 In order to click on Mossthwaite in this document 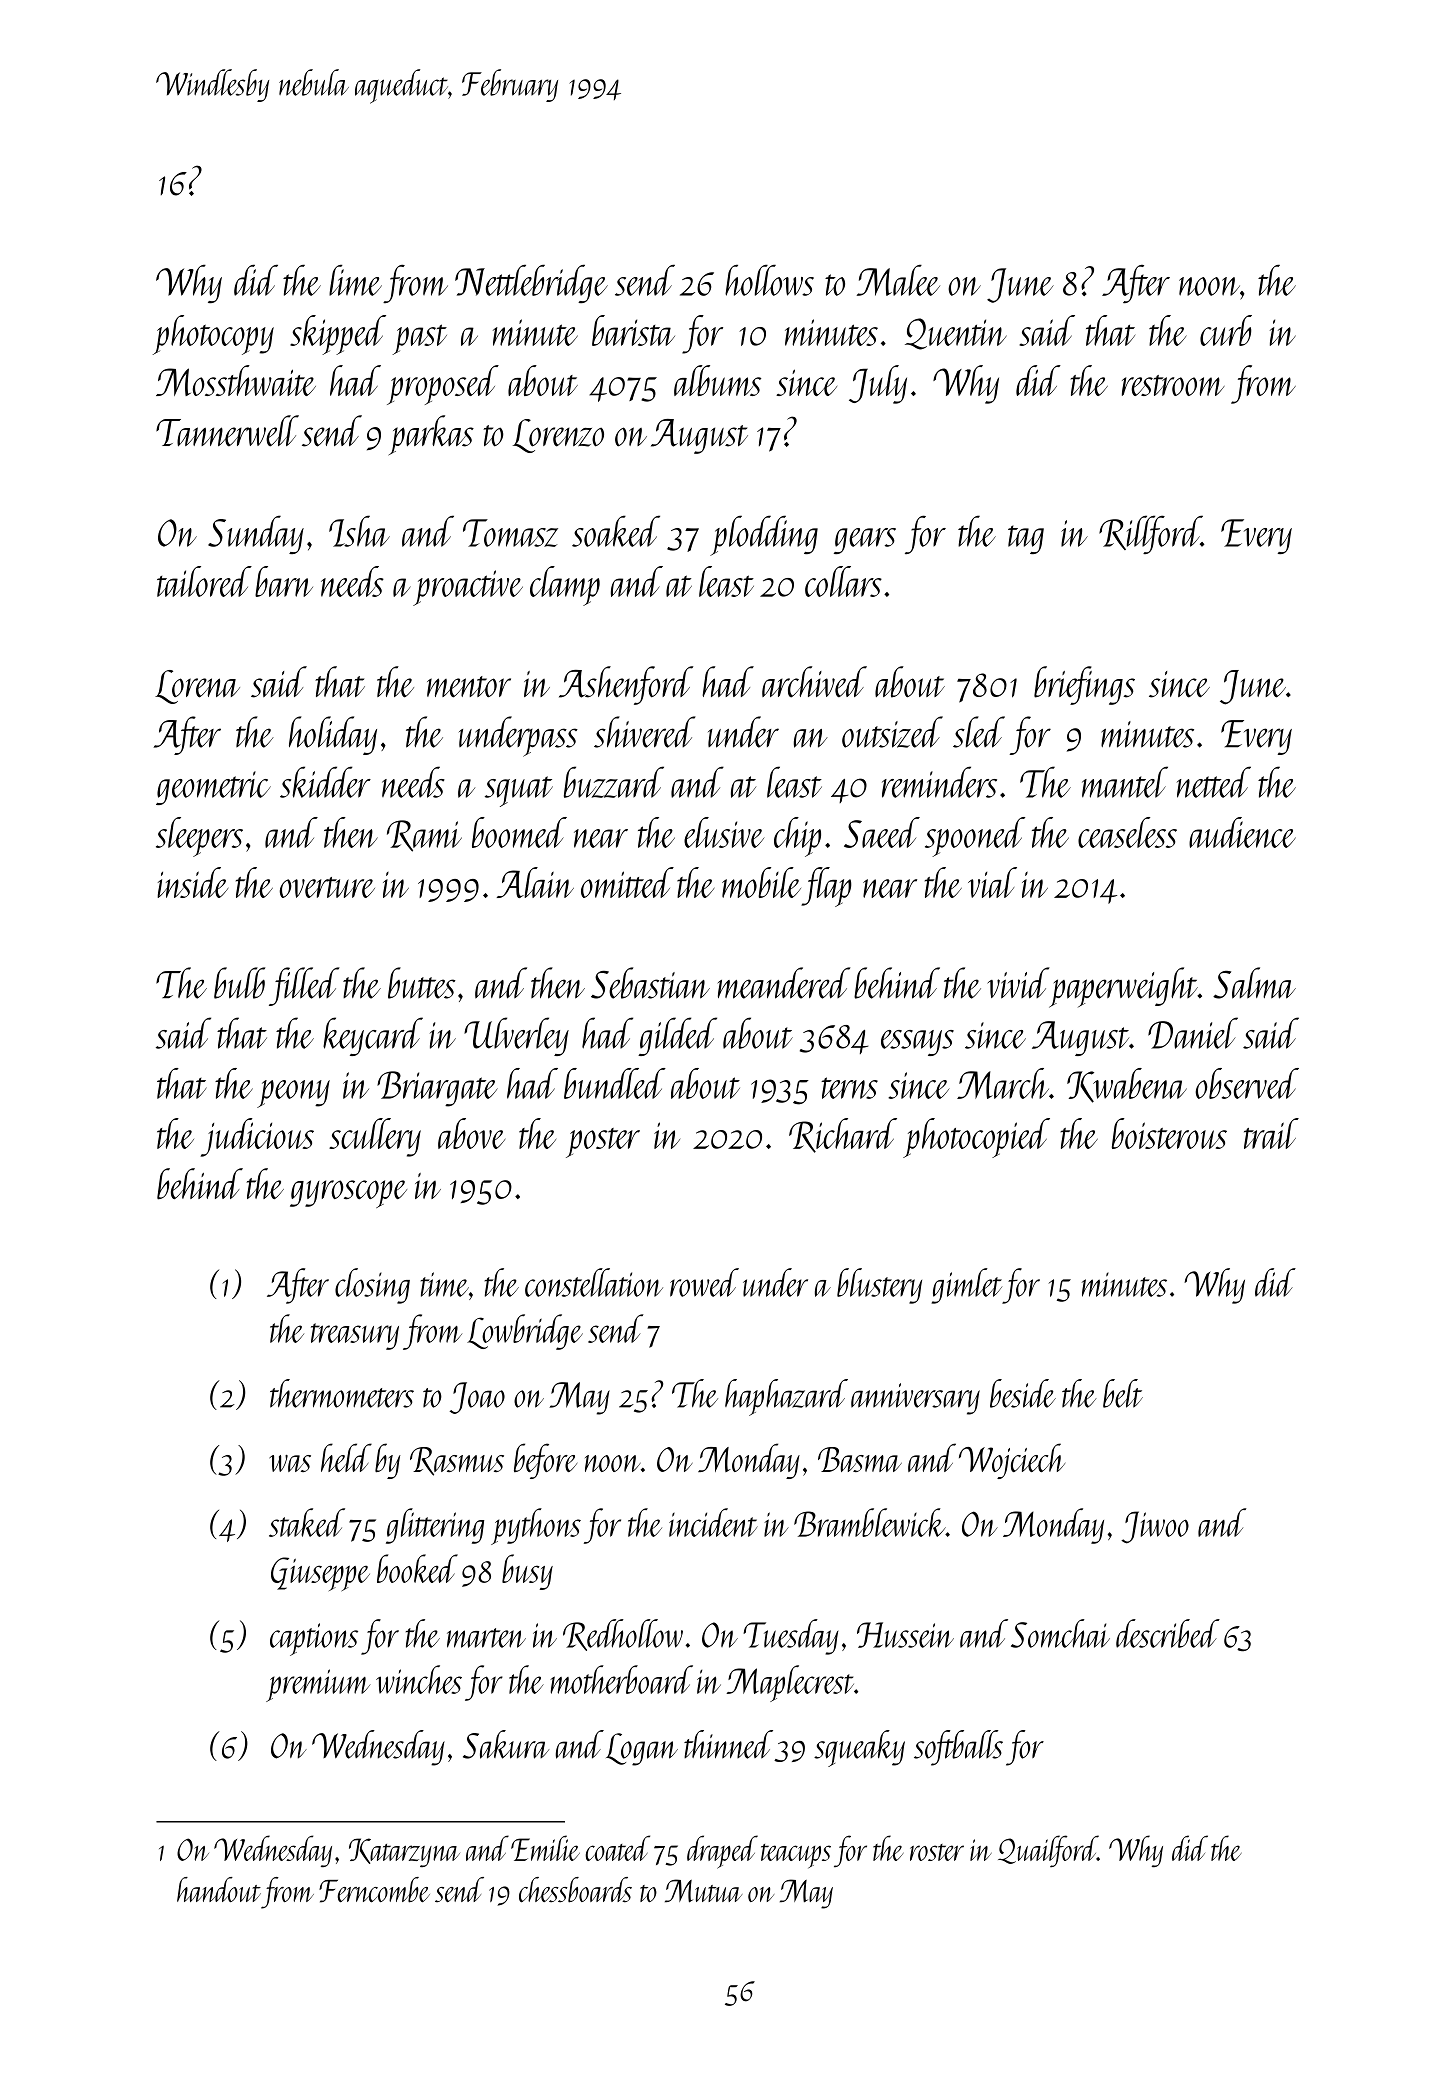, I will do `click(236, 380)`.
